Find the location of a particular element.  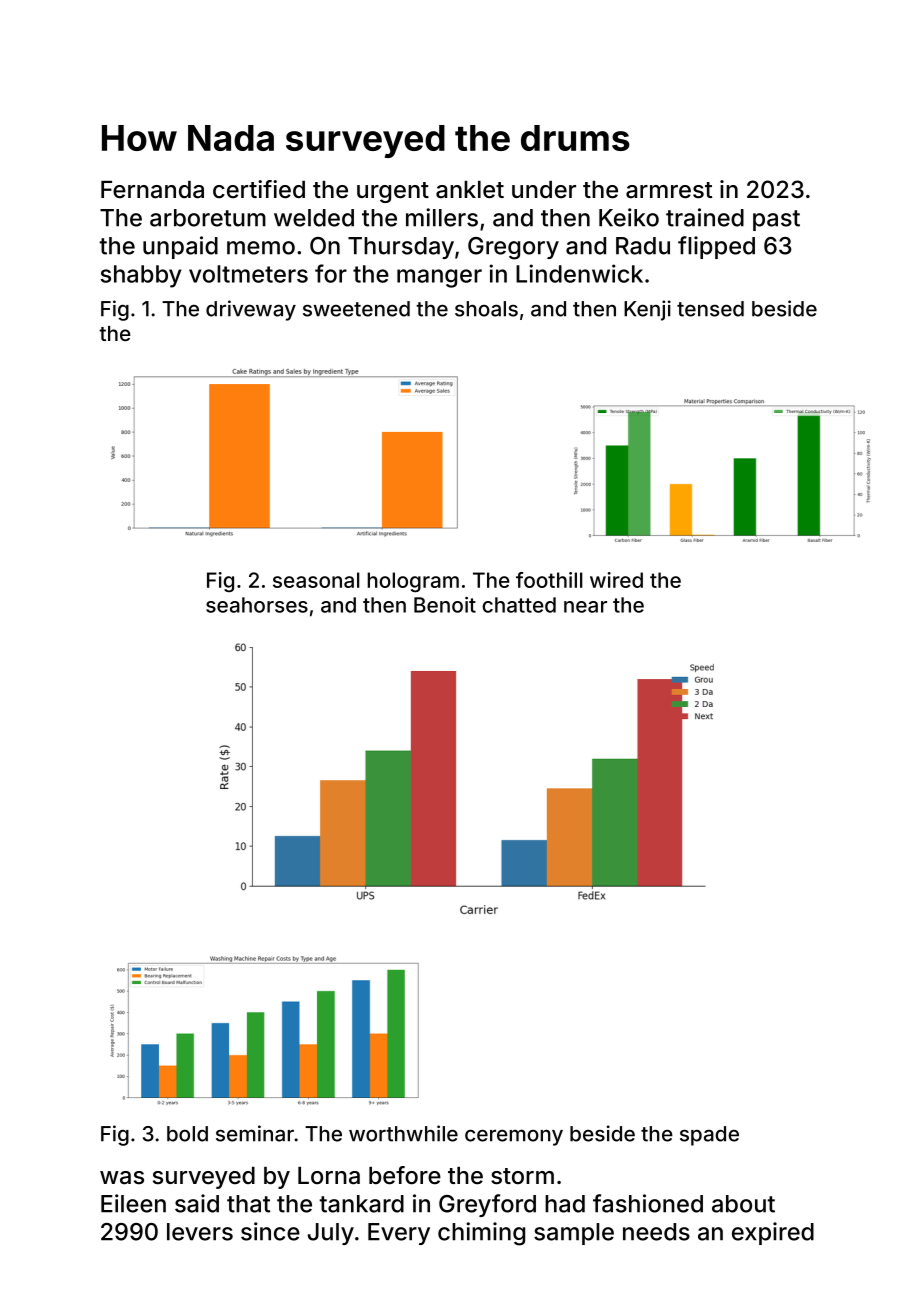

spade is located at coordinates (709, 1136).
